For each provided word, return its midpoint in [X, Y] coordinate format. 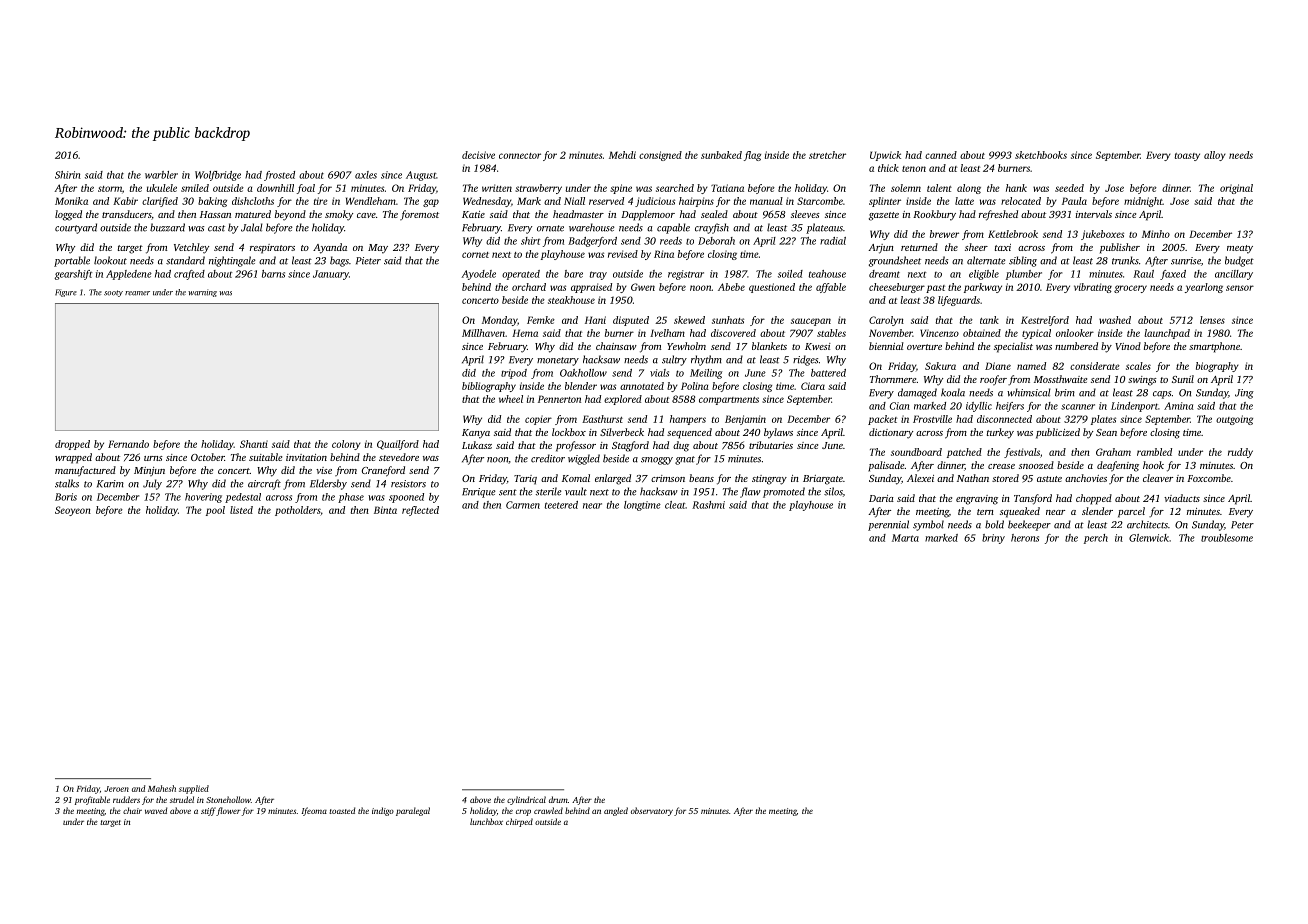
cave [366, 215]
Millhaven [483, 333]
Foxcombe [1209, 478]
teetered [561, 505]
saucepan [811, 322]
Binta [385, 510]
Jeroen [116, 789]
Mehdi [622, 155]
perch [1096, 539]
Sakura [940, 366]
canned [941, 155]
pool [215, 511]
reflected [420, 511]
